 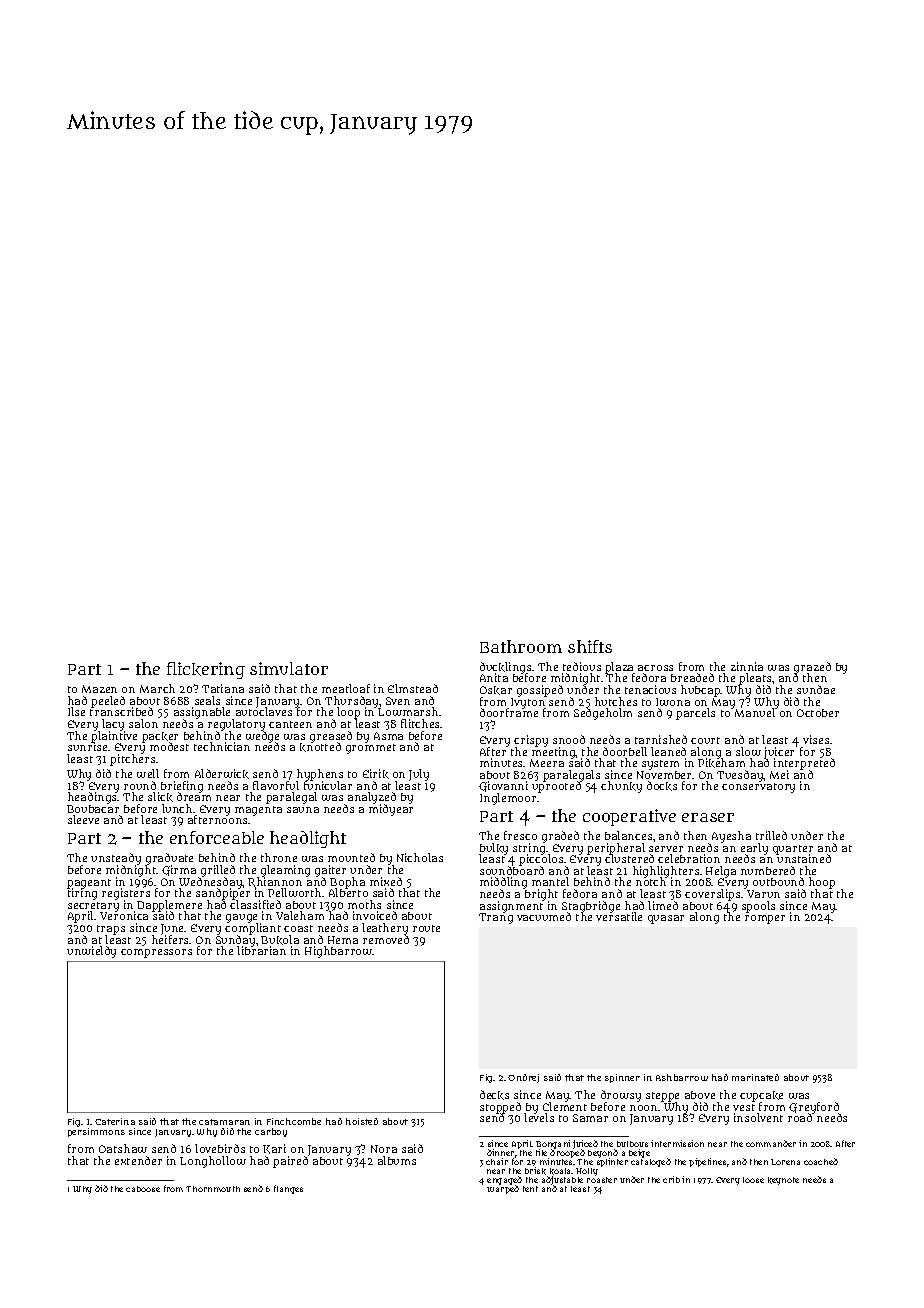 I want to click on warped, so click(x=503, y=1189).
